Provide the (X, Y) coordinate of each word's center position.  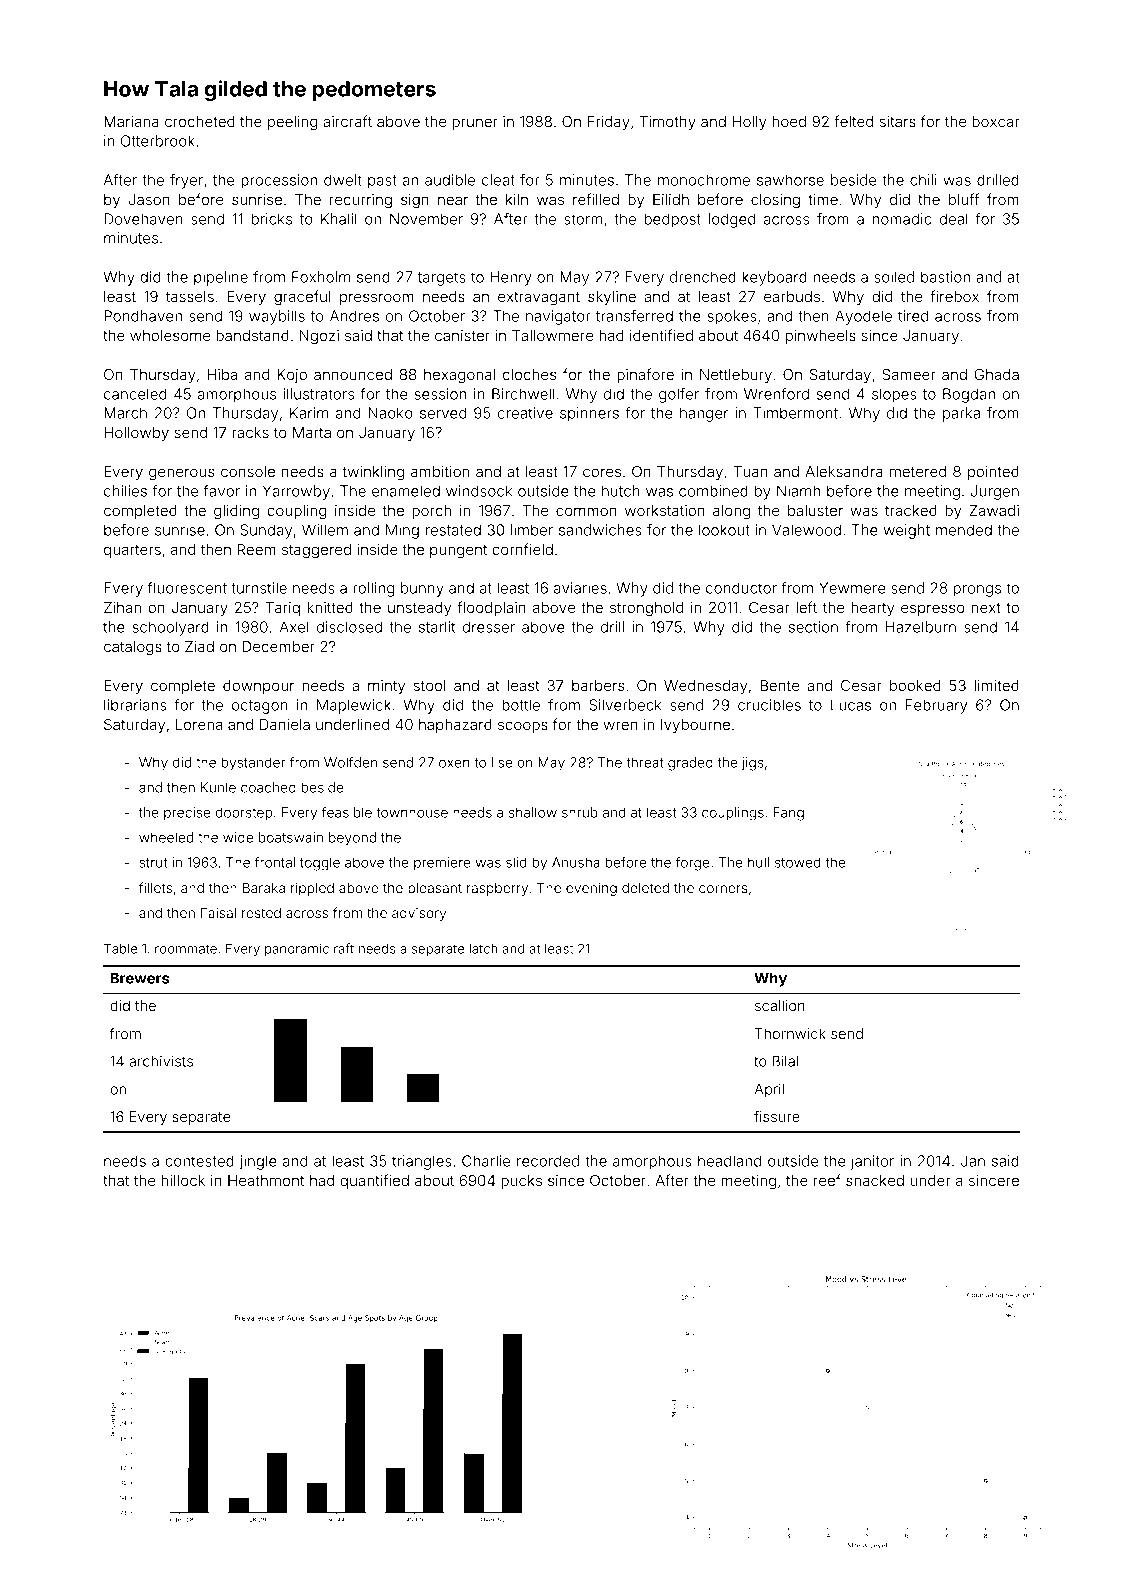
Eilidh (671, 199)
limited (997, 685)
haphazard (455, 726)
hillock (183, 1180)
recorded (548, 1161)
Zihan (122, 607)
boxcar (996, 121)
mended (964, 530)
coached (268, 787)
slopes (894, 395)
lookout (724, 530)
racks (250, 432)
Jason (149, 199)
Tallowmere (552, 335)
